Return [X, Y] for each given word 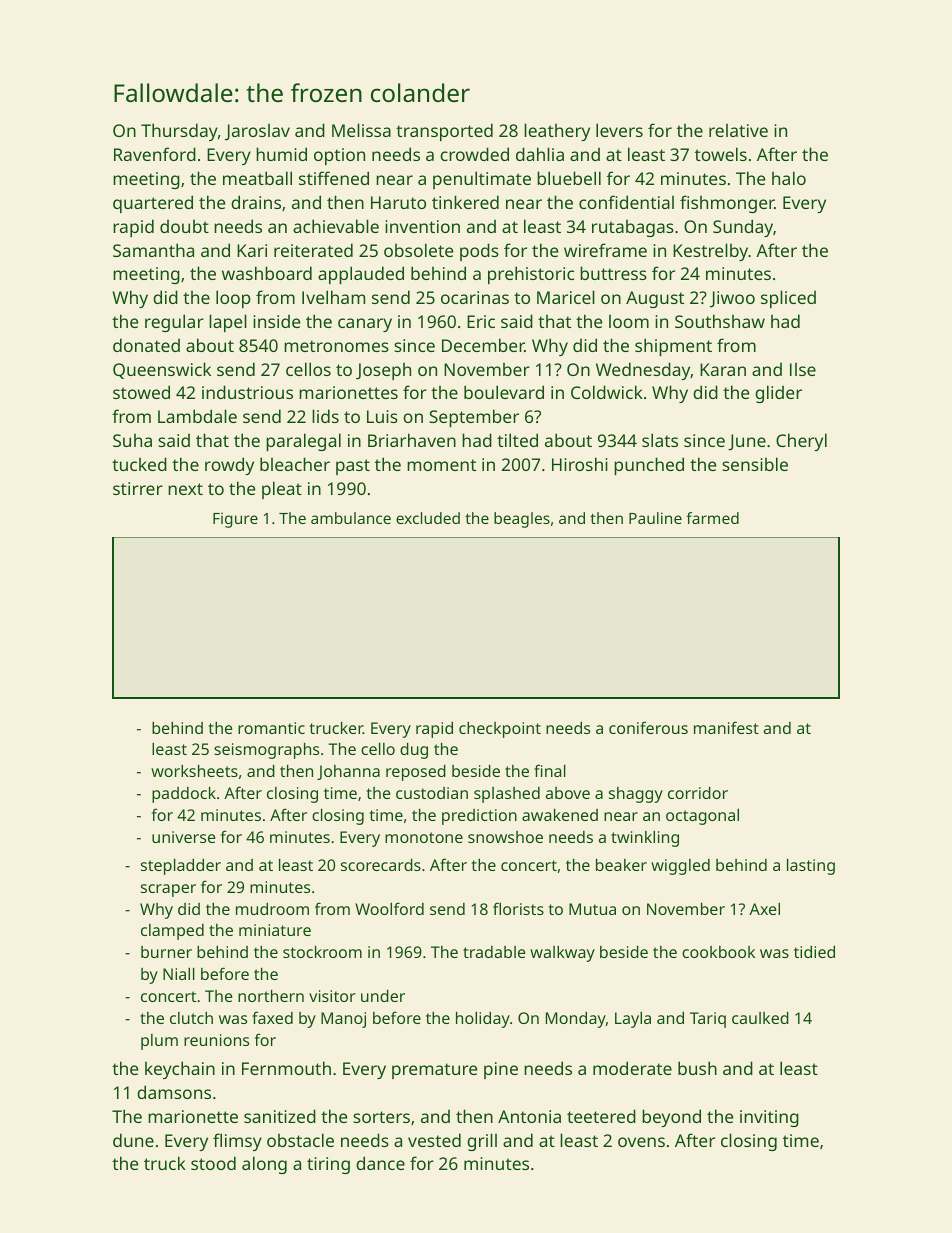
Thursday [179, 132]
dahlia [540, 154]
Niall [179, 974]
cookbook [718, 952]
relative [738, 130]
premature [434, 1071]
